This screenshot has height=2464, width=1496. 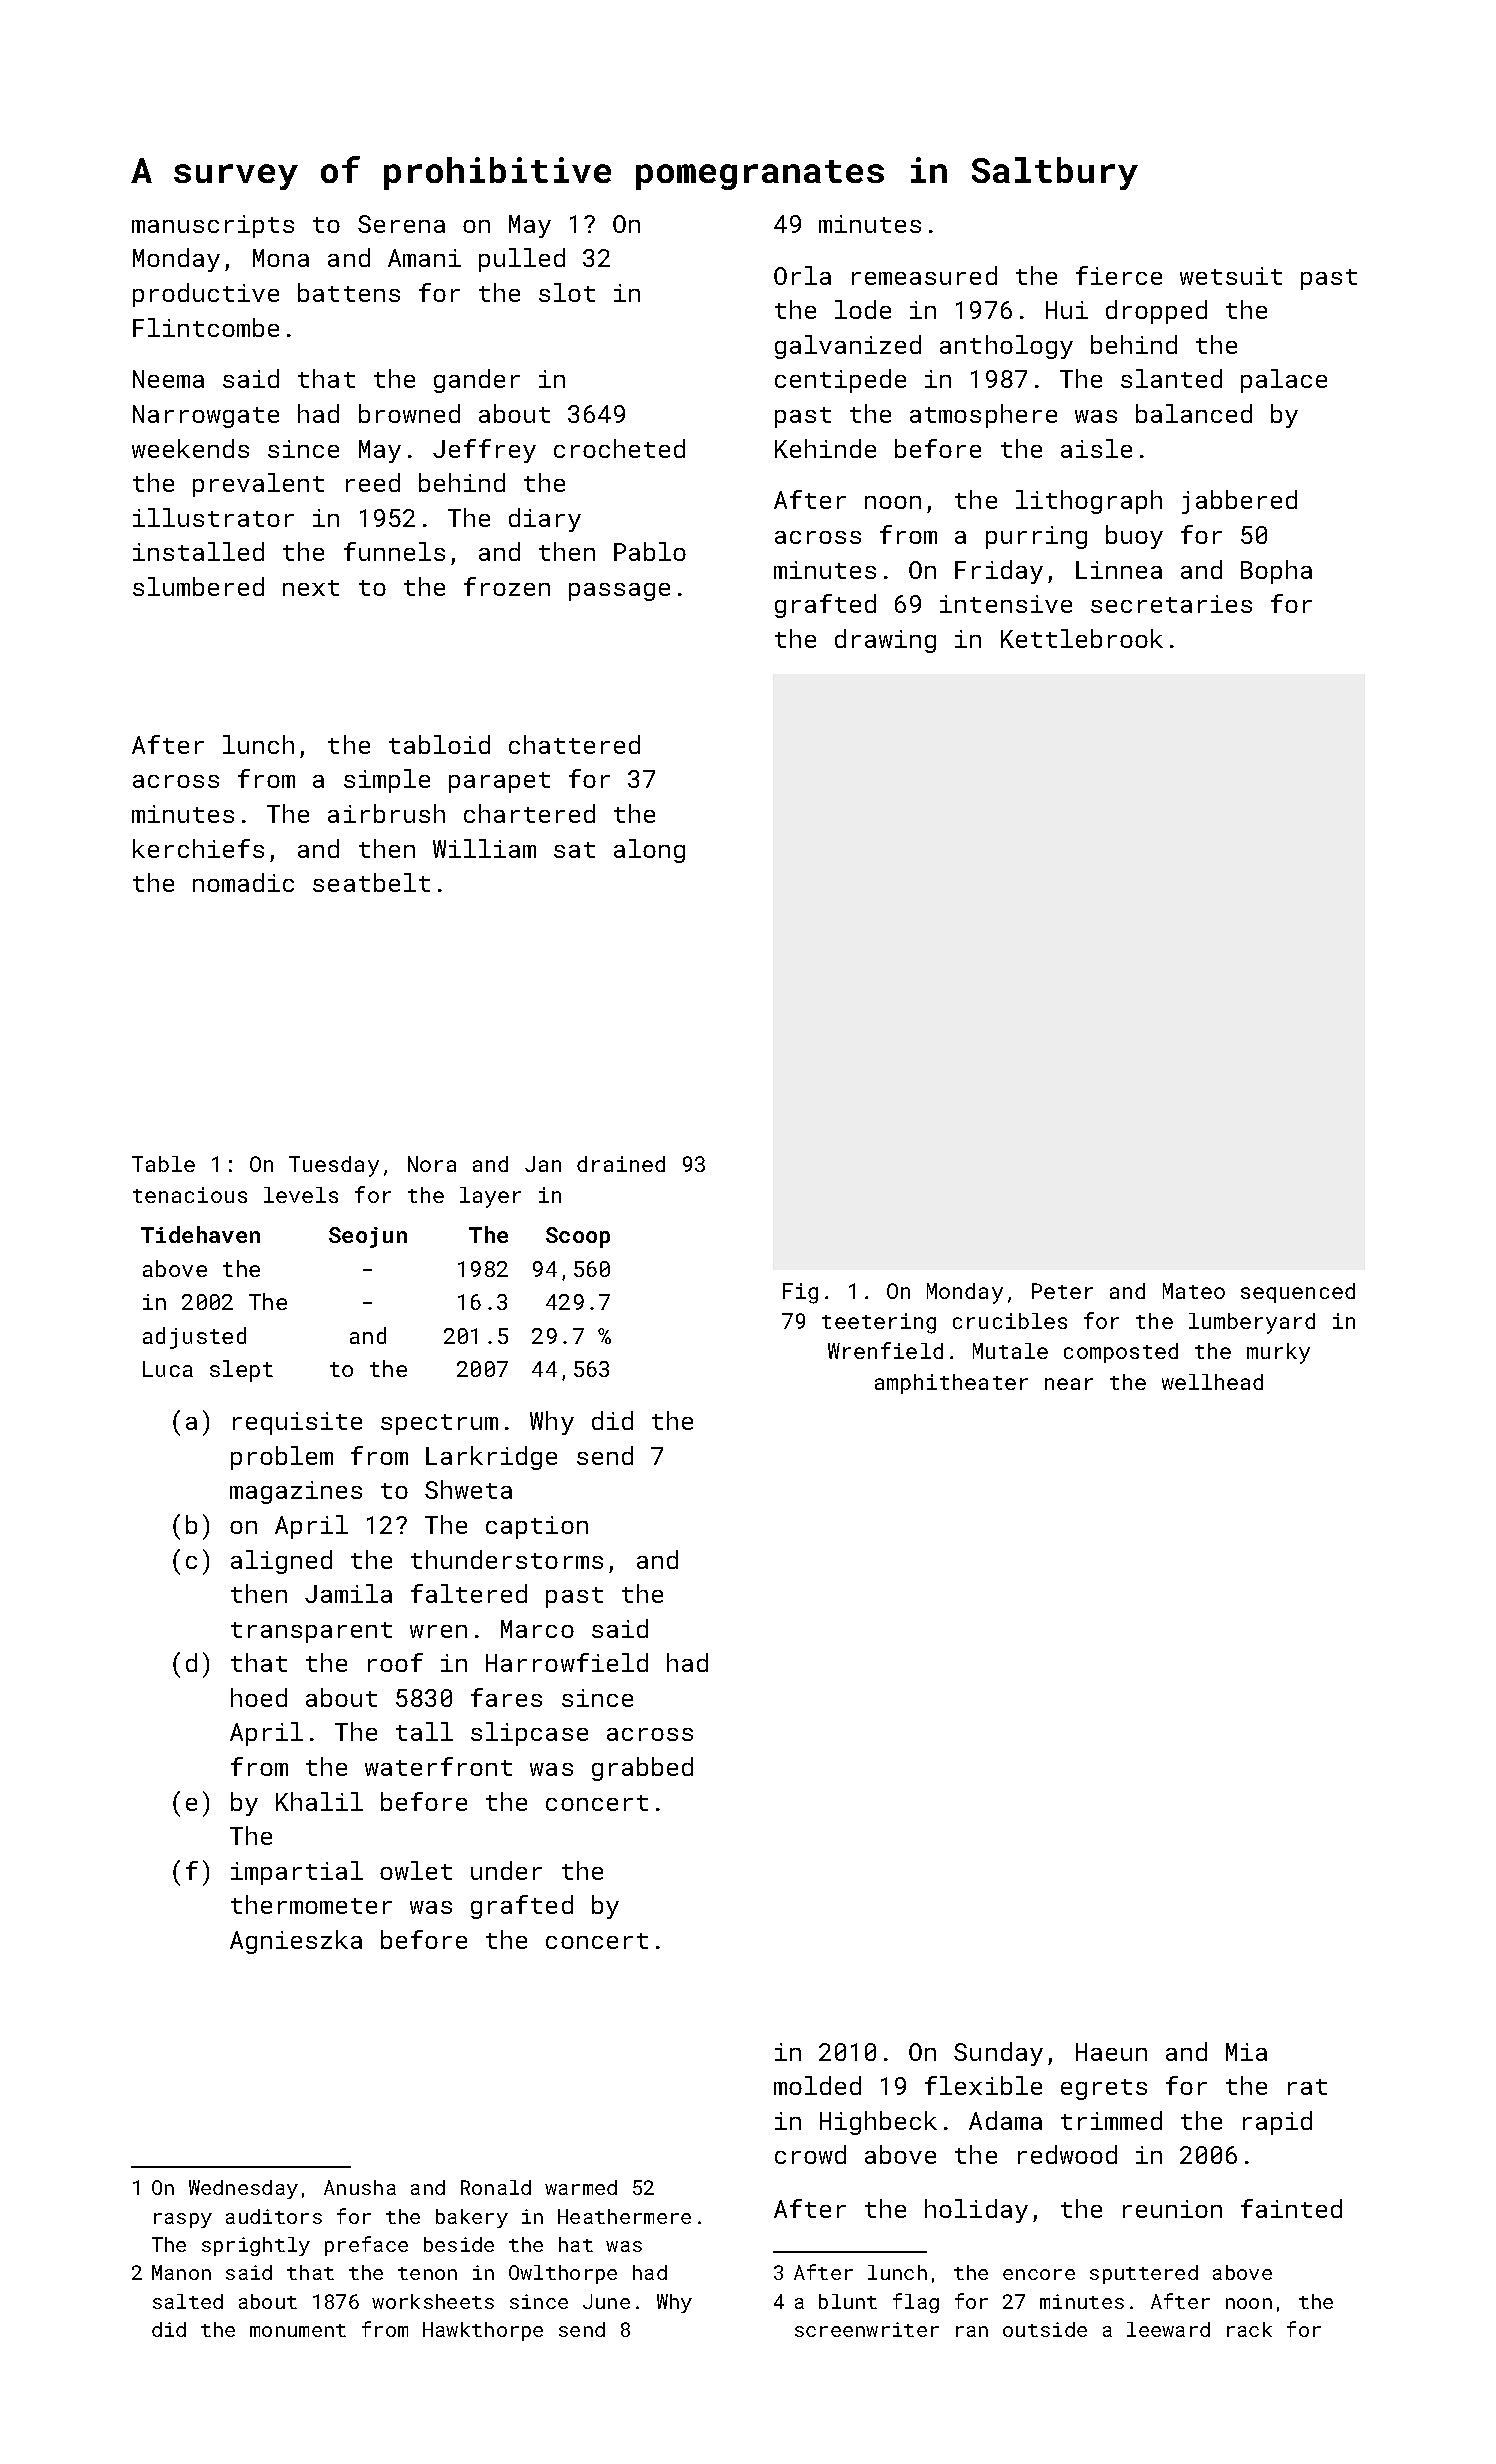 I want to click on Hui, so click(x=1067, y=310).
